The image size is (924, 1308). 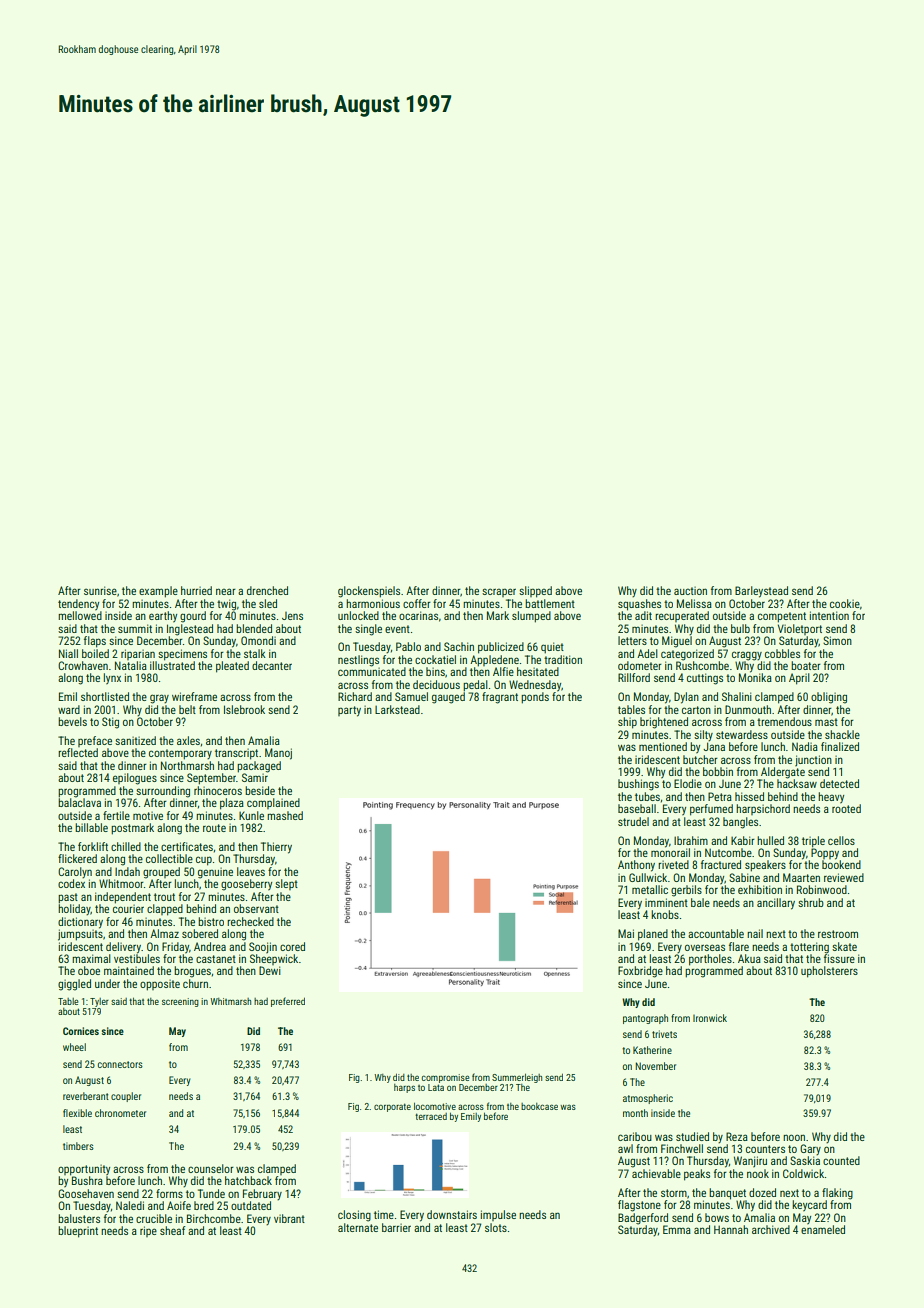 What do you see at coordinates (496, 1227) in the document?
I see `slots` at bounding box center [496, 1227].
